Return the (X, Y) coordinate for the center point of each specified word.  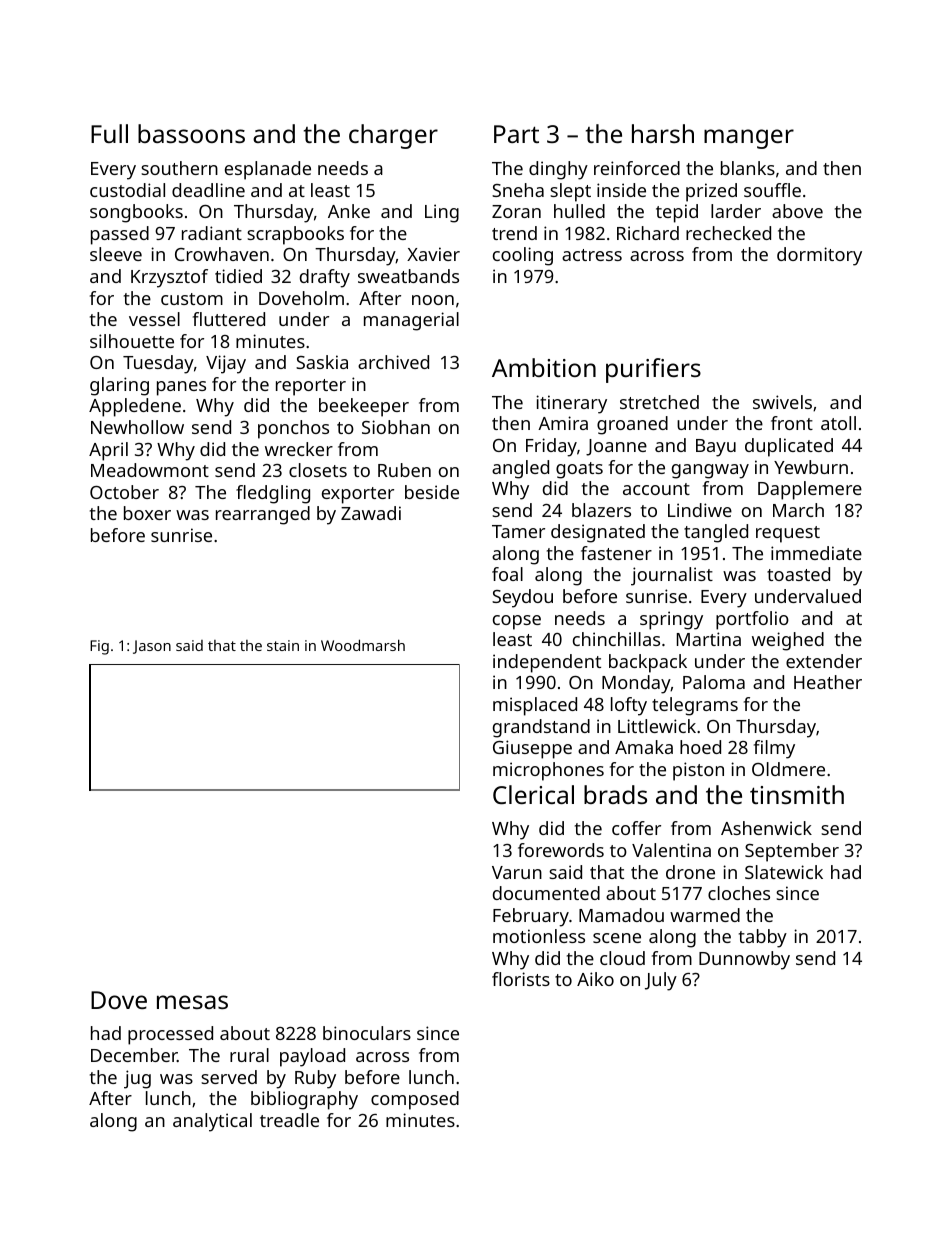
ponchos (293, 429)
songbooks (136, 213)
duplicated (789, 447)
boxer (147, 513)
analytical (212, 1122)
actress (592, 255)
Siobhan (396, 427)
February (531, 917)
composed (415, 1100)
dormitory (819, 256)
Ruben (404, 470)
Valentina (671, 850)
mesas (192, 1002)
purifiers (653, 370)
